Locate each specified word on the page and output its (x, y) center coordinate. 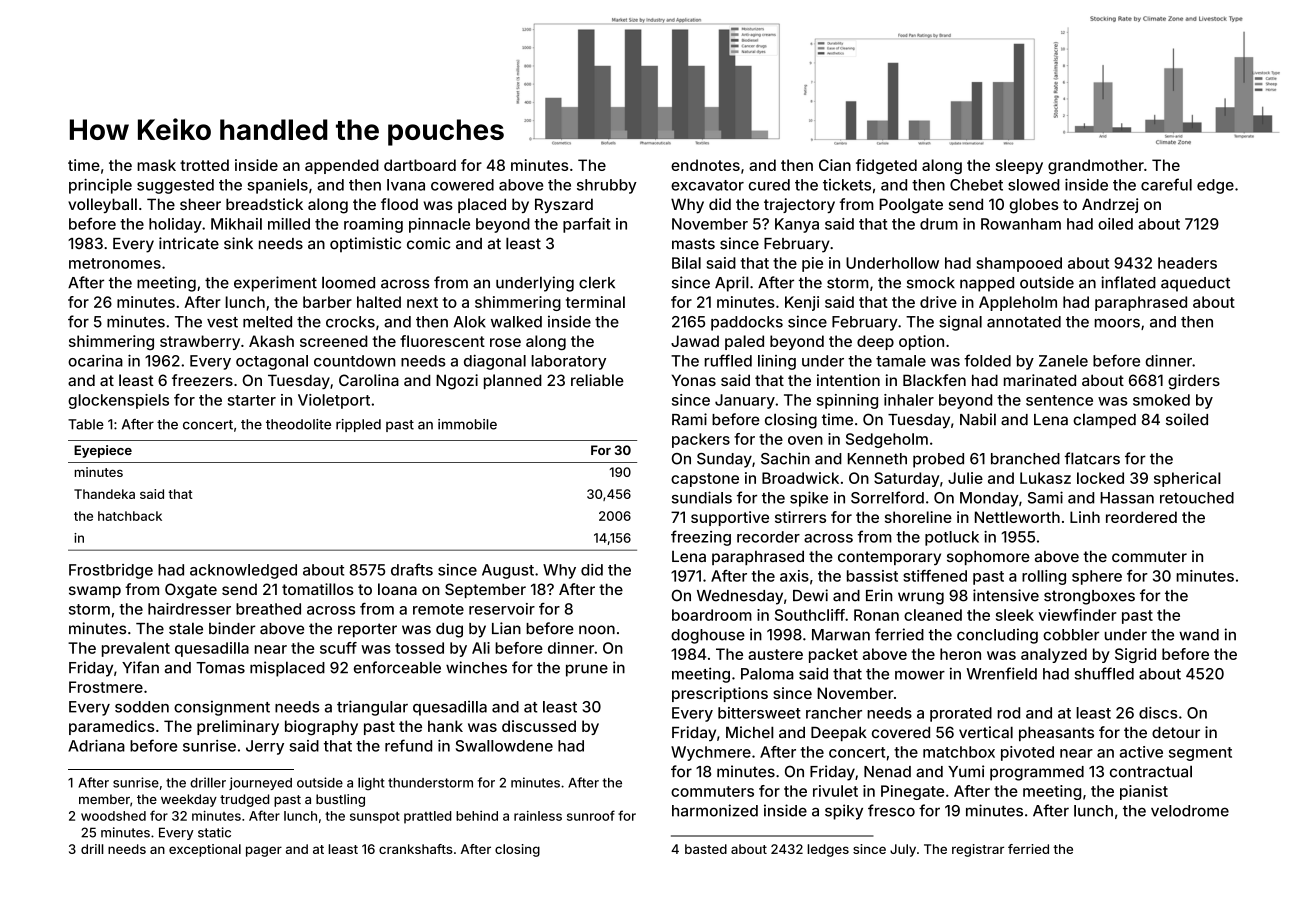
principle (100, 186)
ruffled (728, 360)
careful (1166, 184)
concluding (997, 636)
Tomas (220, 668)
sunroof (591, 815)
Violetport (334, 401)
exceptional (205, 850)
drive (938, 302)
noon (597, 630)
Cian (835, 165)
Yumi (966, 771)
